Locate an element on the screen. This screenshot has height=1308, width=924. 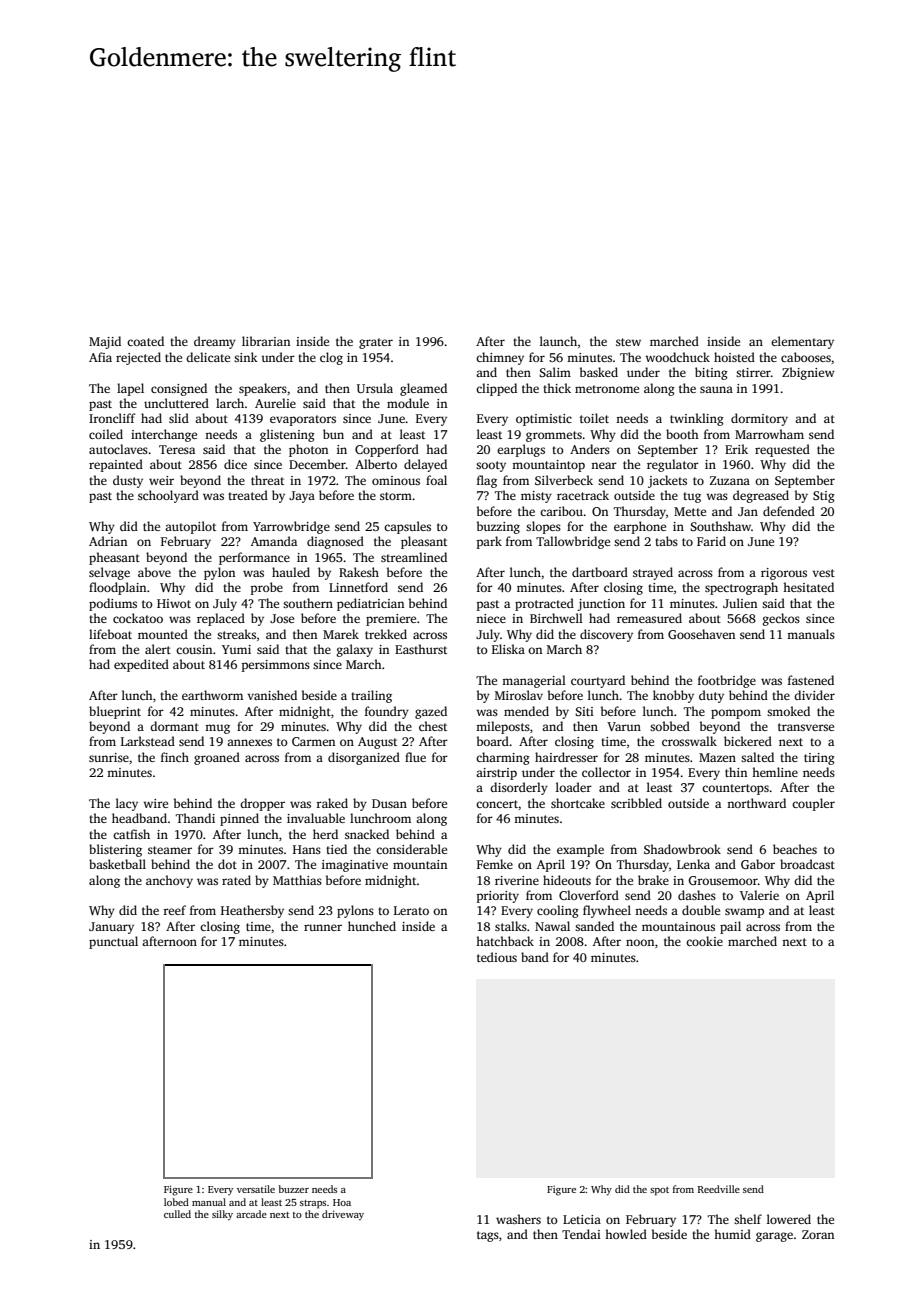
hairdresser is located at coordinates (566, 757).
